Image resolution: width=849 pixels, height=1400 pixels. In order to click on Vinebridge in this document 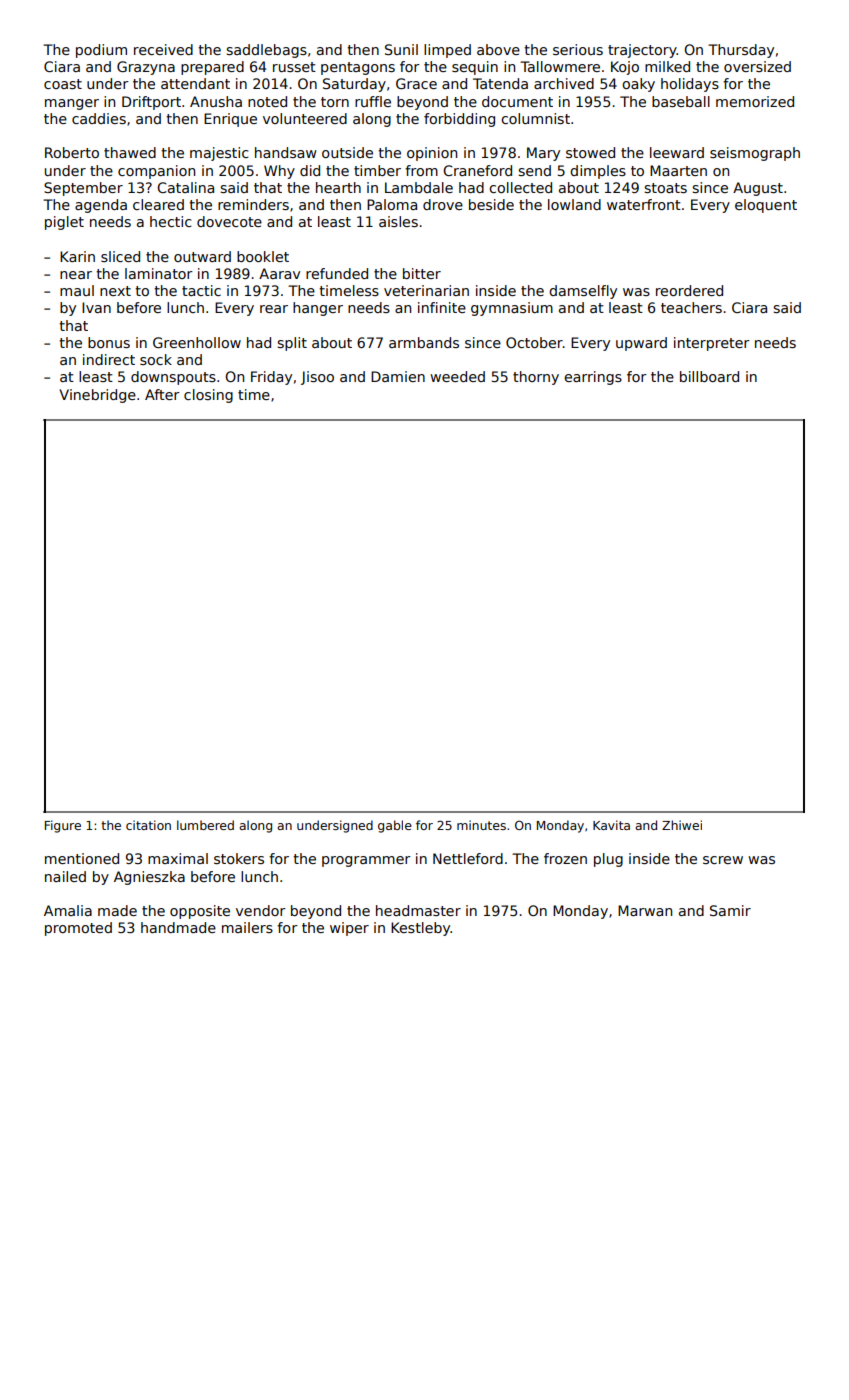, I will do `click(97, 396)`.
